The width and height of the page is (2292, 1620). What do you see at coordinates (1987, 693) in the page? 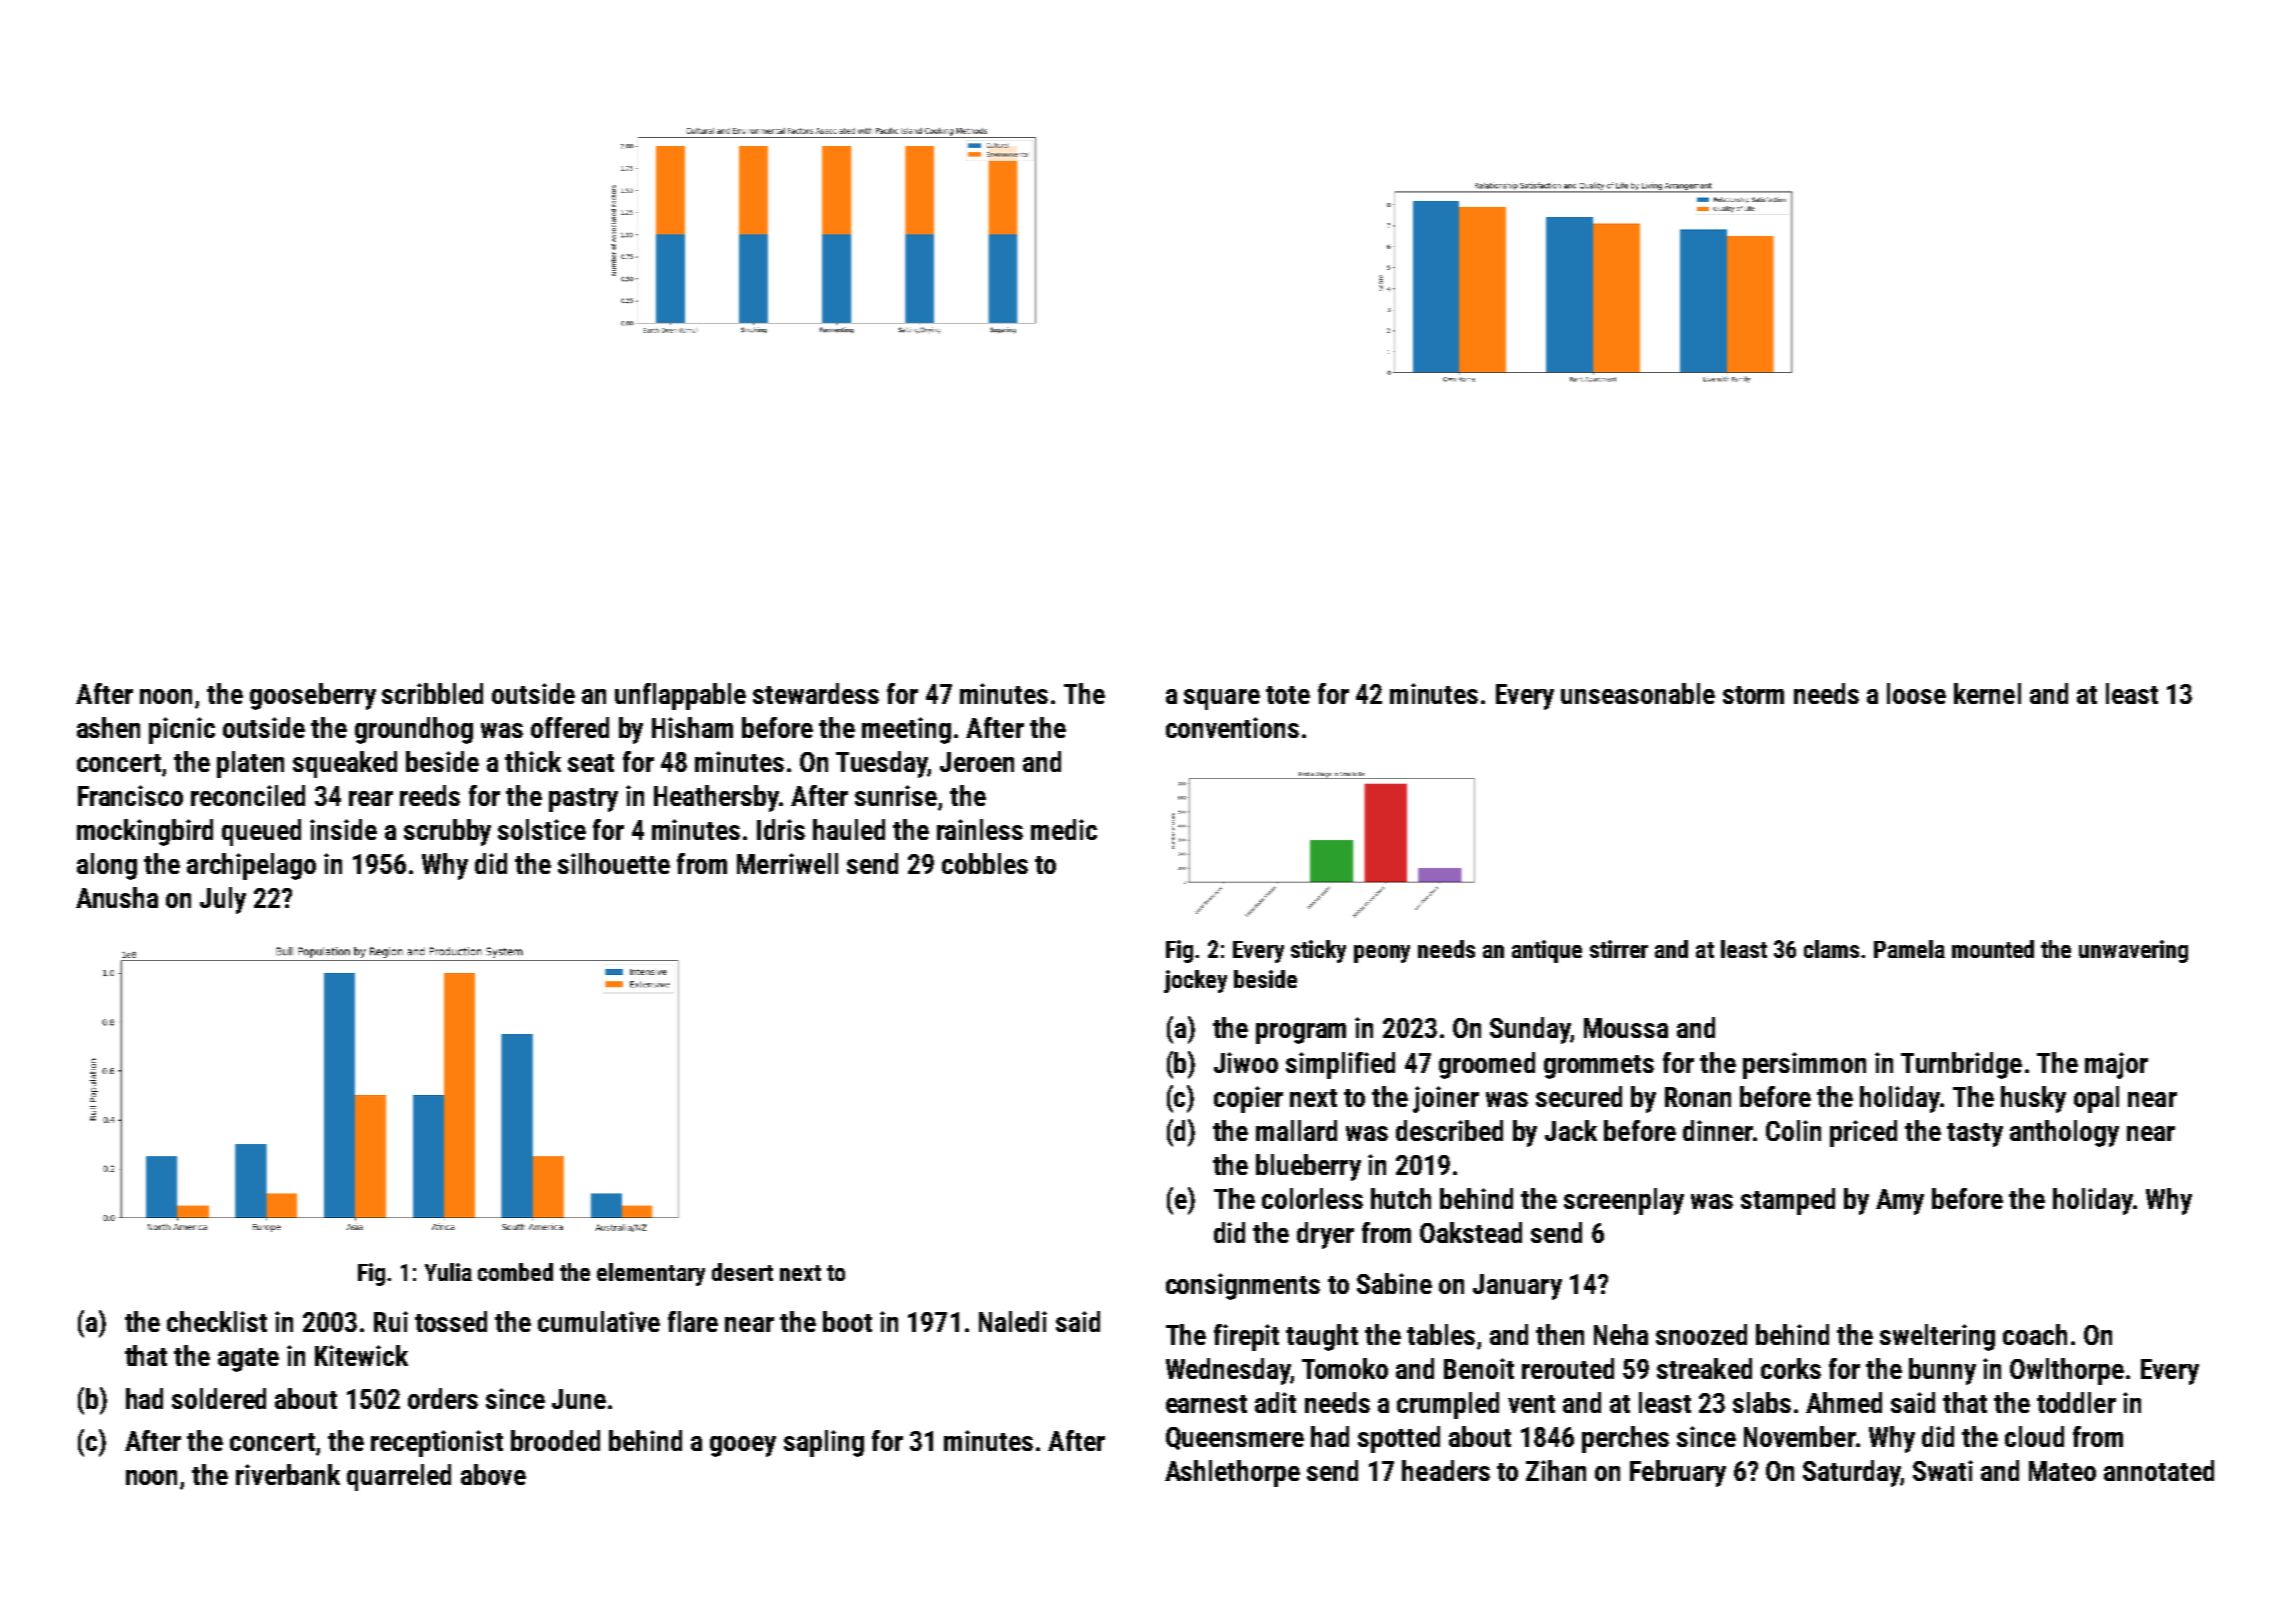
I see `kernel` at bounding box center [1987, 693].
